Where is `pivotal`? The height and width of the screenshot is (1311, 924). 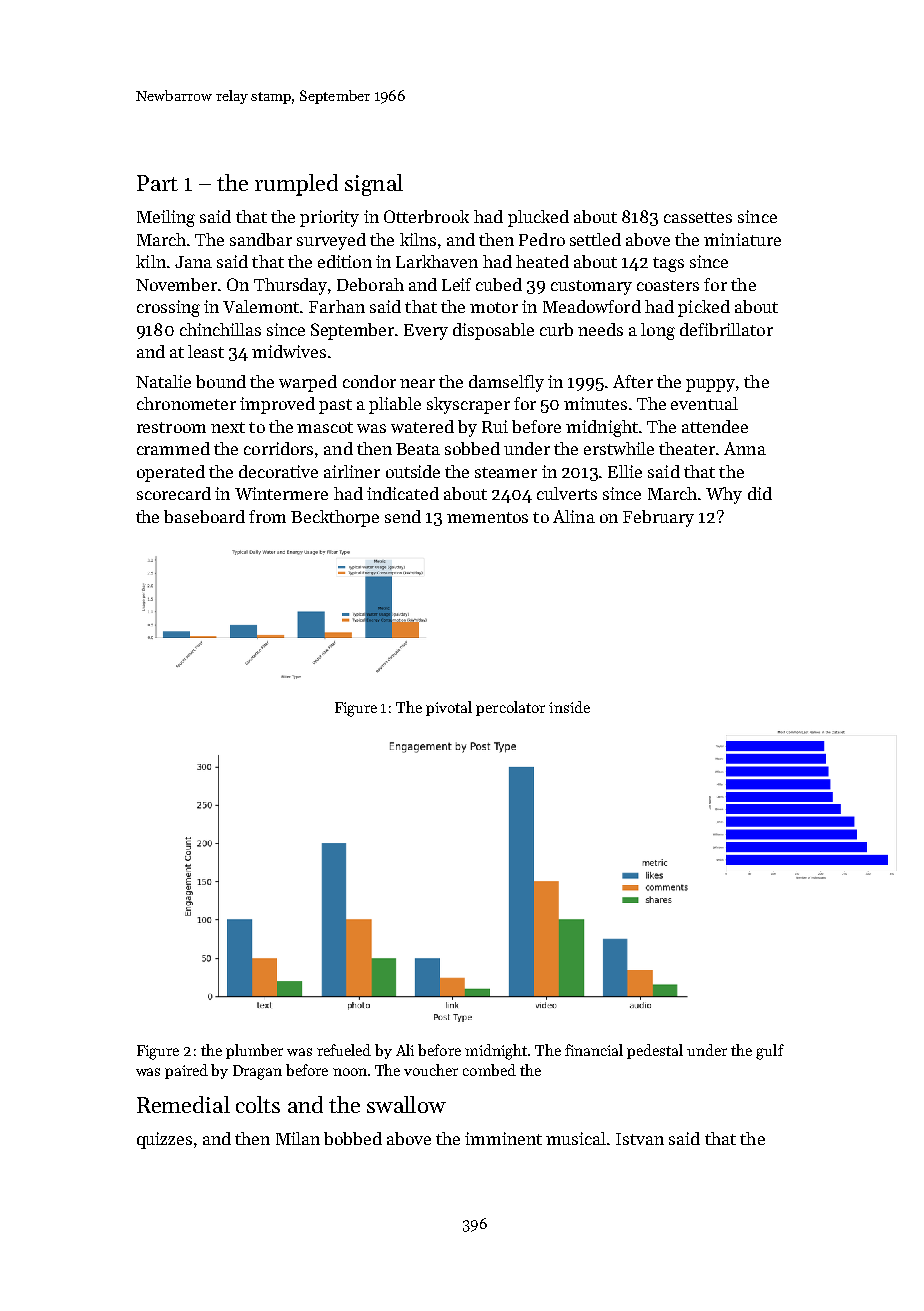
pivotal is located at coordinates (449, 708).
